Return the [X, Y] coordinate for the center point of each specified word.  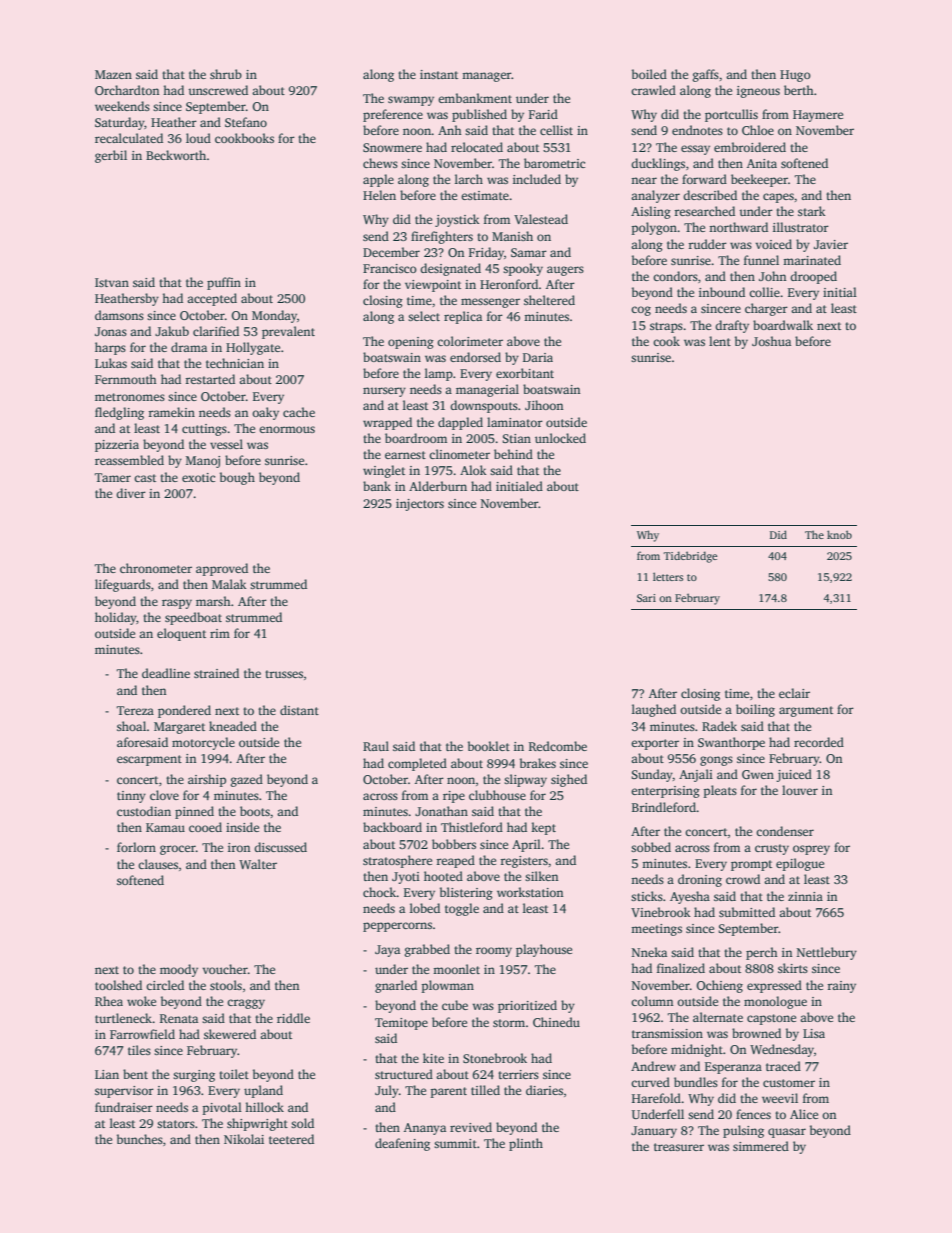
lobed [425, 908]
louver [800, 790]
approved [222, 569]
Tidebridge [690, 557]
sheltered [549, 300]
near [644, 180]
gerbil [111, 156]
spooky [523, 269]
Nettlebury [827, 953]
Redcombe [558, 746]
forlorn [136, 847]
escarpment [149, 760]
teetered [291, 1139]
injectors [420, 505]
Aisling [651, 212]
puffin [224, 283]
